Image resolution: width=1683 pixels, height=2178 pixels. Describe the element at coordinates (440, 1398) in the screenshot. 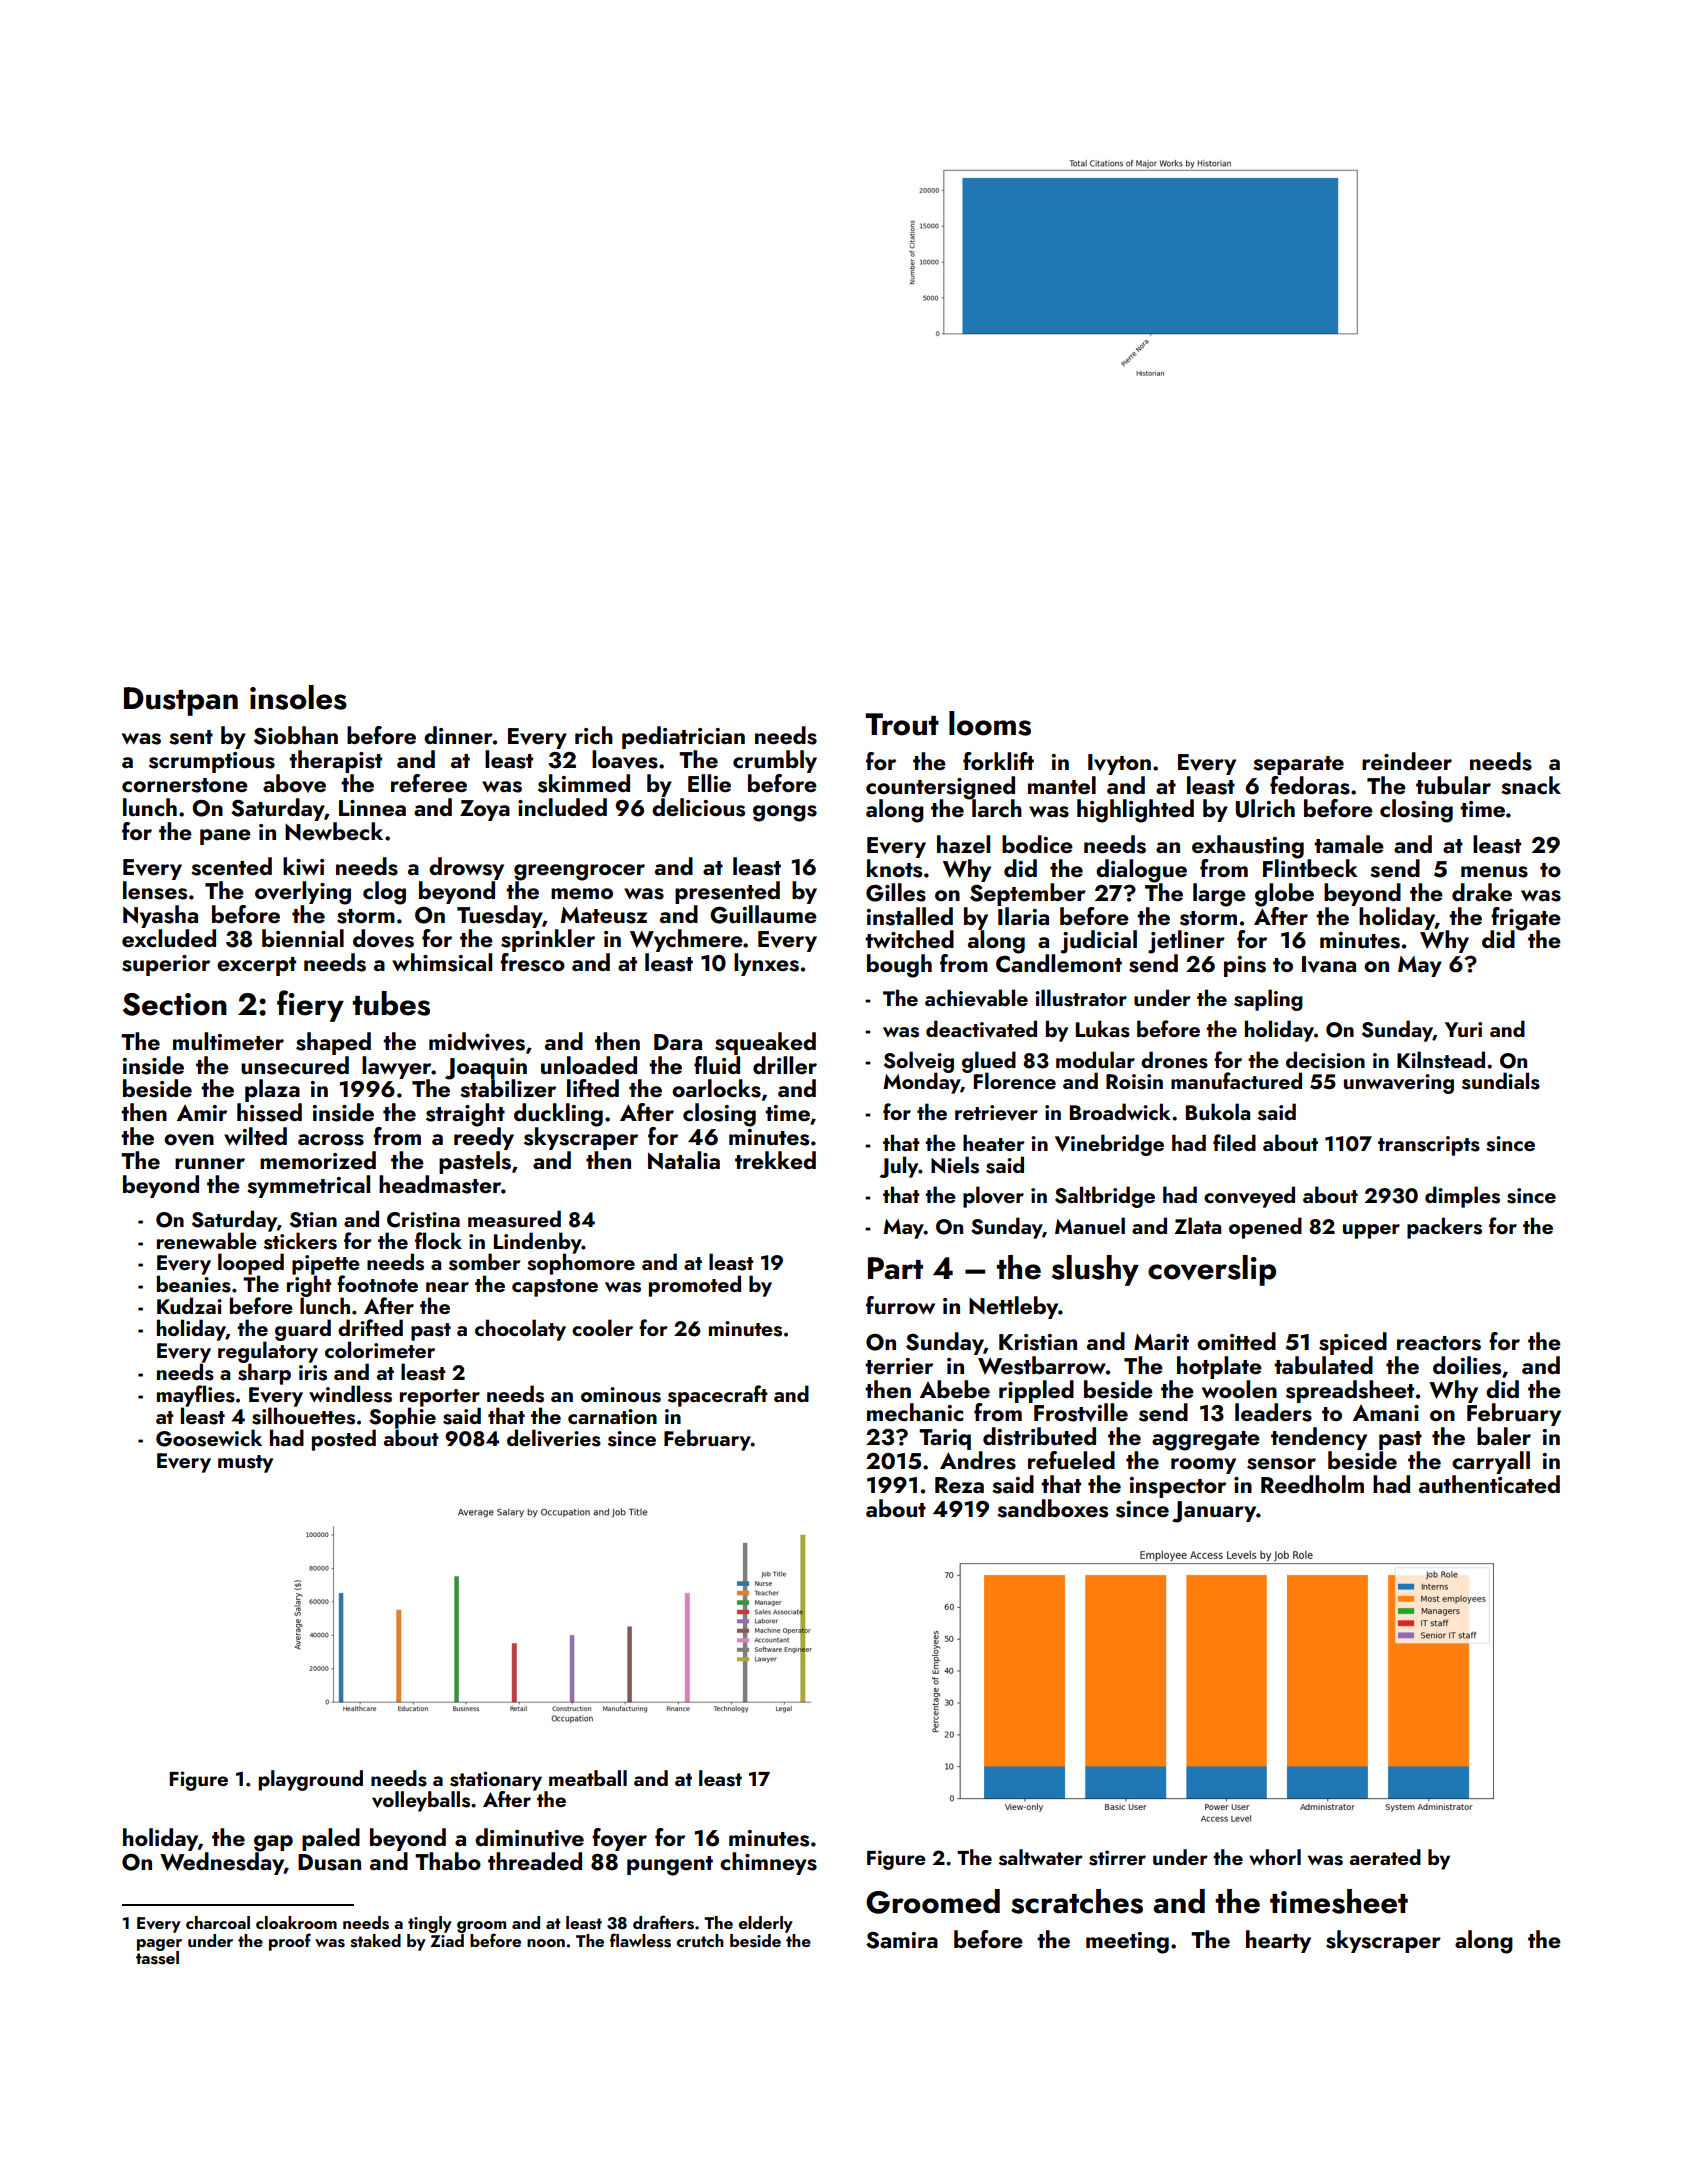

I see `reporter` at that location.
